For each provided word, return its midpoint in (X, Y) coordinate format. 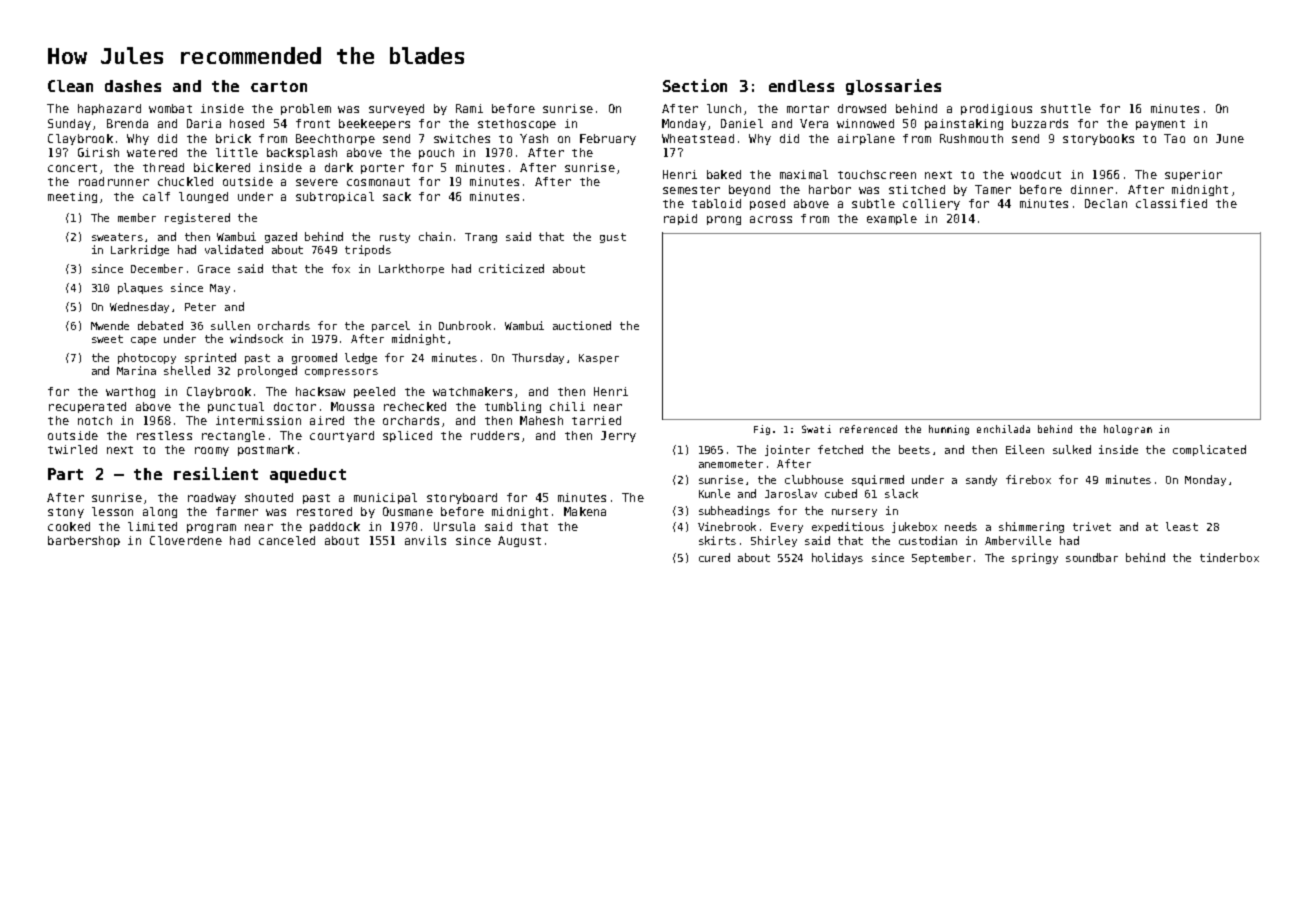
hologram (1128, 430)
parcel (391, 326)
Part (65, 474)
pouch (436, 153)
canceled (287, 540)
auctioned (582, 325)
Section (695, 85)
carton (279, 86)
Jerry (618, 436)
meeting (72, 197)
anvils (425, 540)
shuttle (1066, 108)
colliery (931, 204)
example (892, 219)
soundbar (1092, 557)
